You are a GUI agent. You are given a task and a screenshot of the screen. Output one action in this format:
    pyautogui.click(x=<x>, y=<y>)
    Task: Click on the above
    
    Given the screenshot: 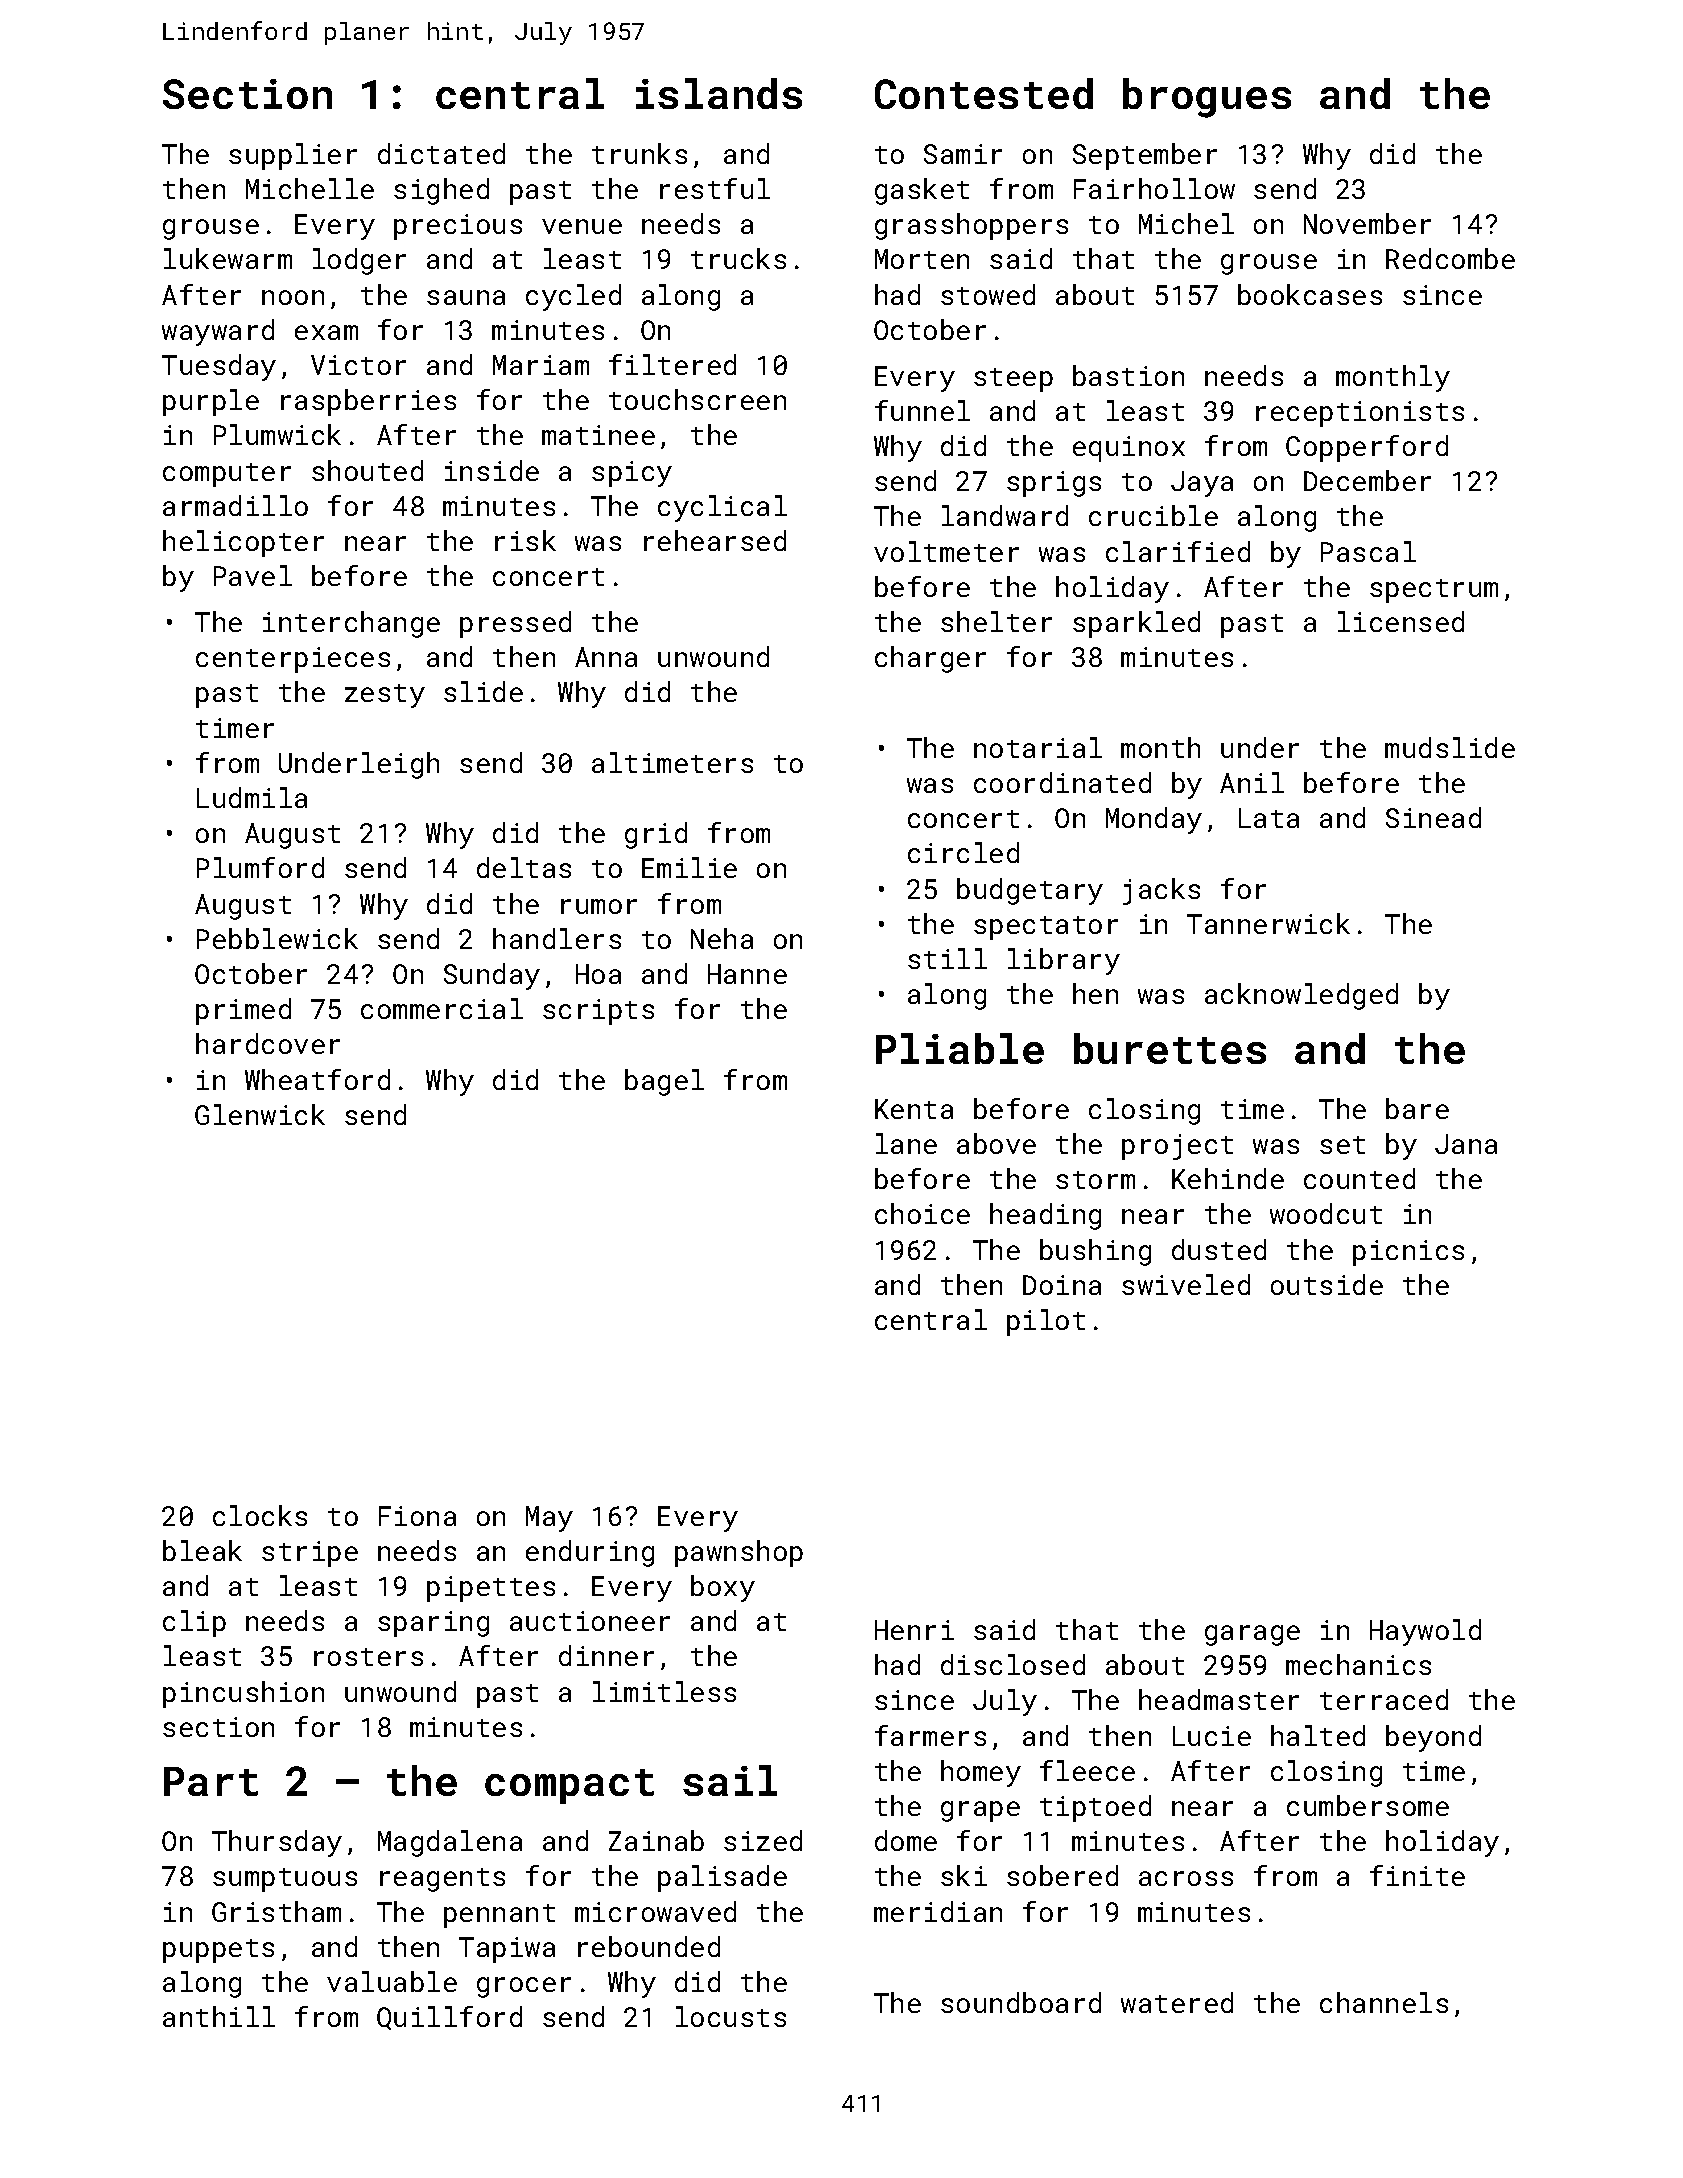 What is the action you would take?
    pyautogui.click(x=996, y=1143)
